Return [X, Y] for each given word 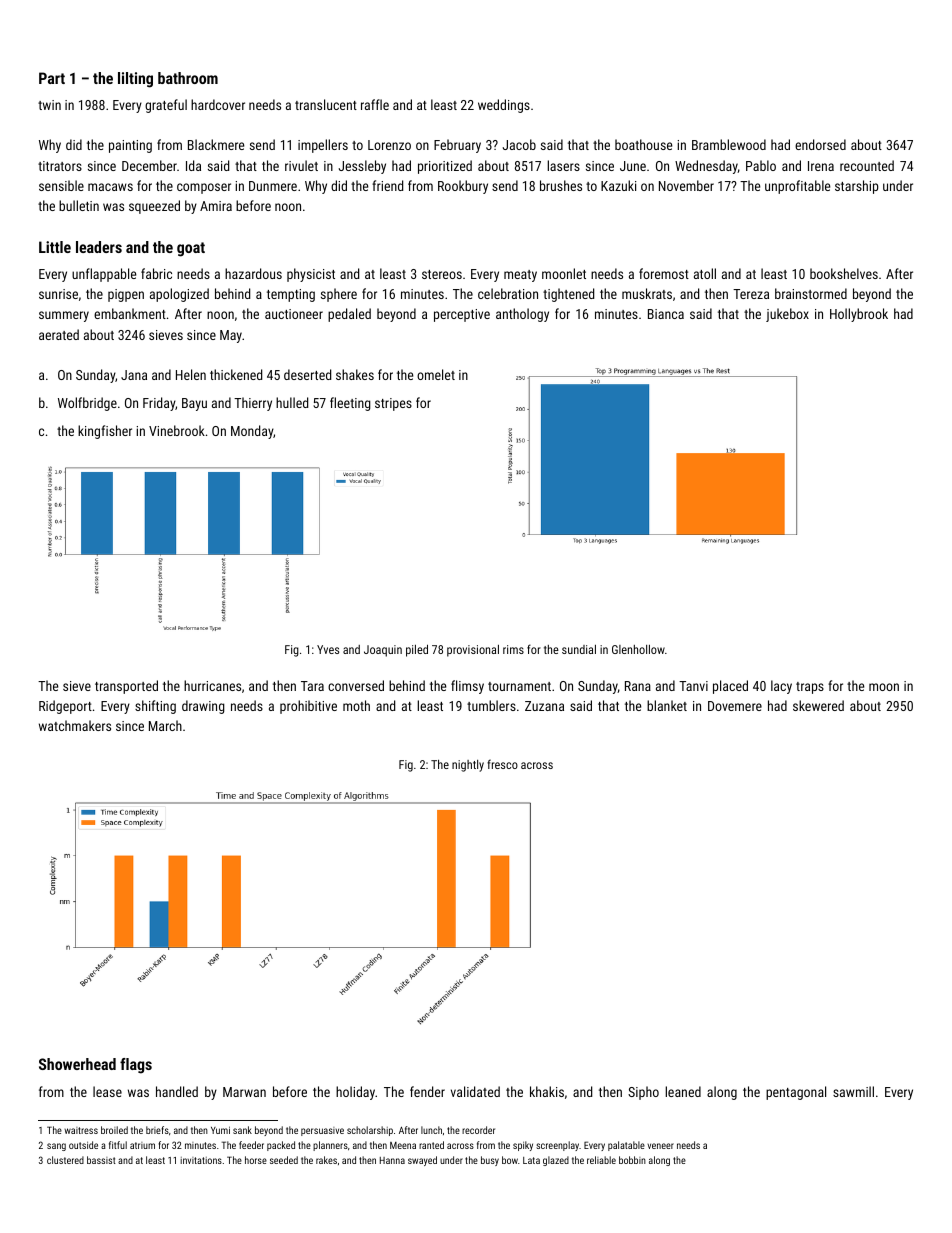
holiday [355, 1093]
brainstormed [811, 293]
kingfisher [105, 432]
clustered [65, 1160]
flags [136, 1066]
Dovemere [735, 706]
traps [810, 688]
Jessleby [362, 167]
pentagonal [796, 1093]
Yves [328, 649]
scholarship [370, 1131]
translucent [326, 104]
